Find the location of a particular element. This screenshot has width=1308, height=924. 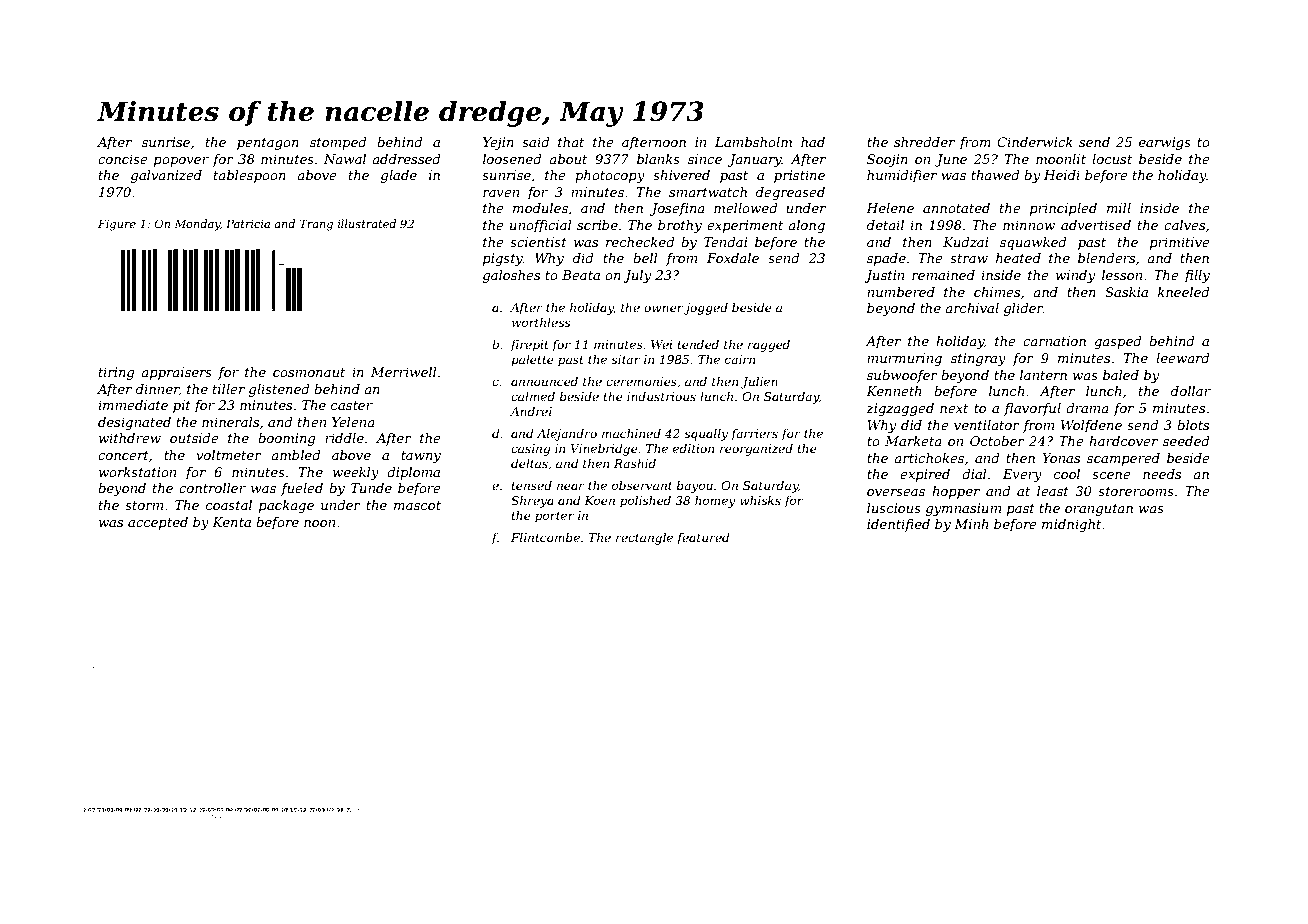

tablespoon is located at coordinates (250, 176).
